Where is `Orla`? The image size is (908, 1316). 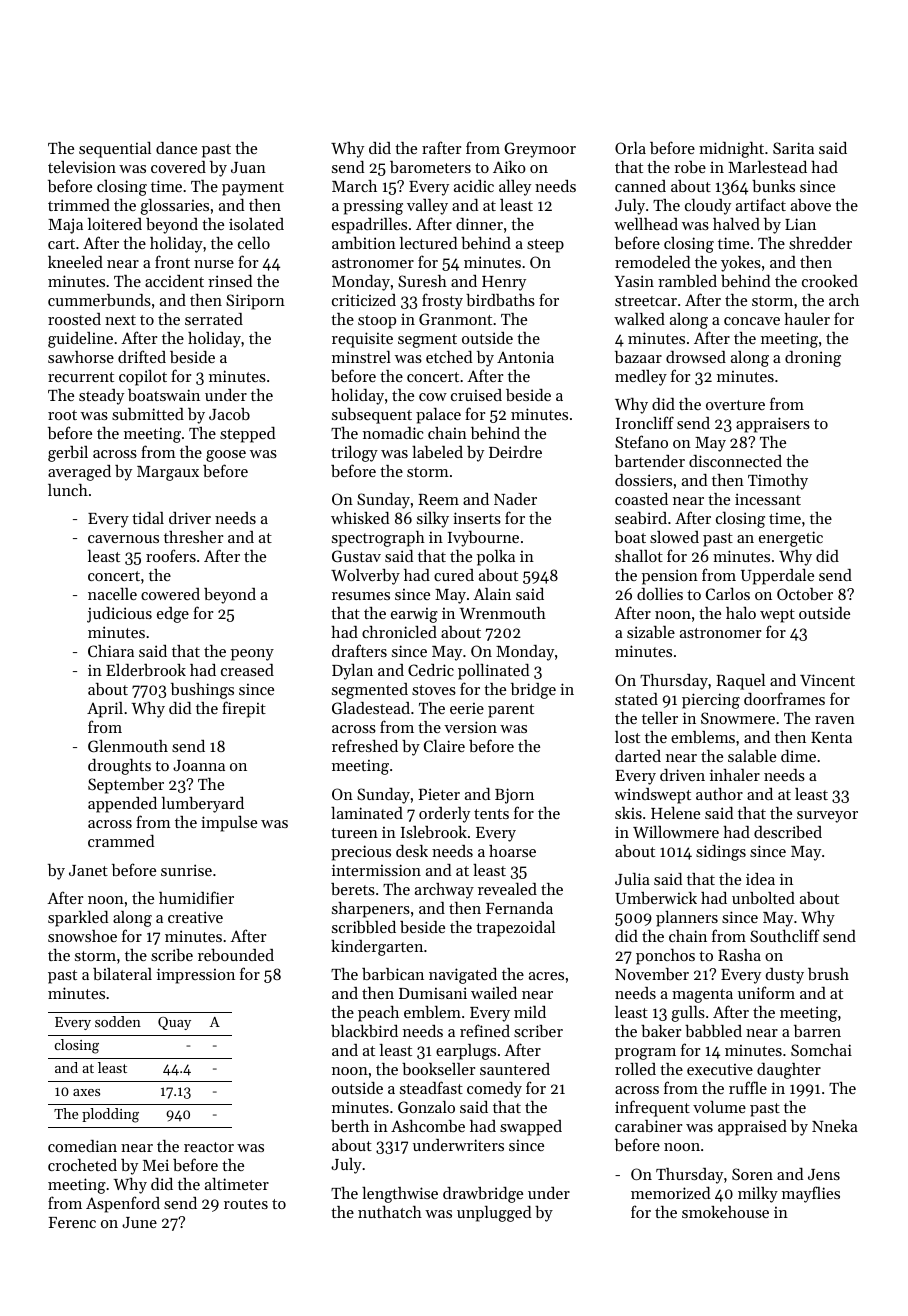
Orla is located at coordinates (630, 148).
